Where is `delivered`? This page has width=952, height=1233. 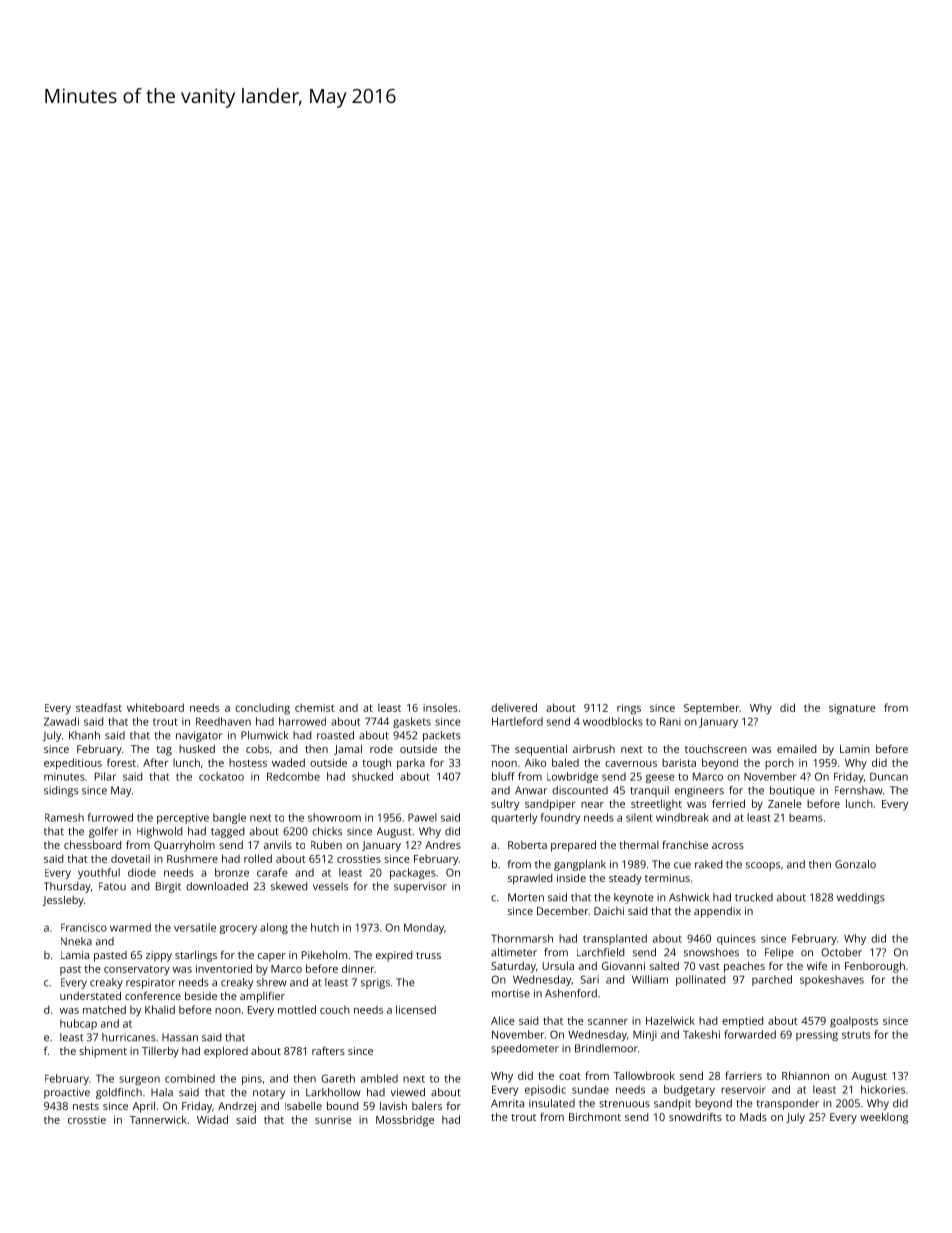
delivered is located at coordinates (514, 707).
